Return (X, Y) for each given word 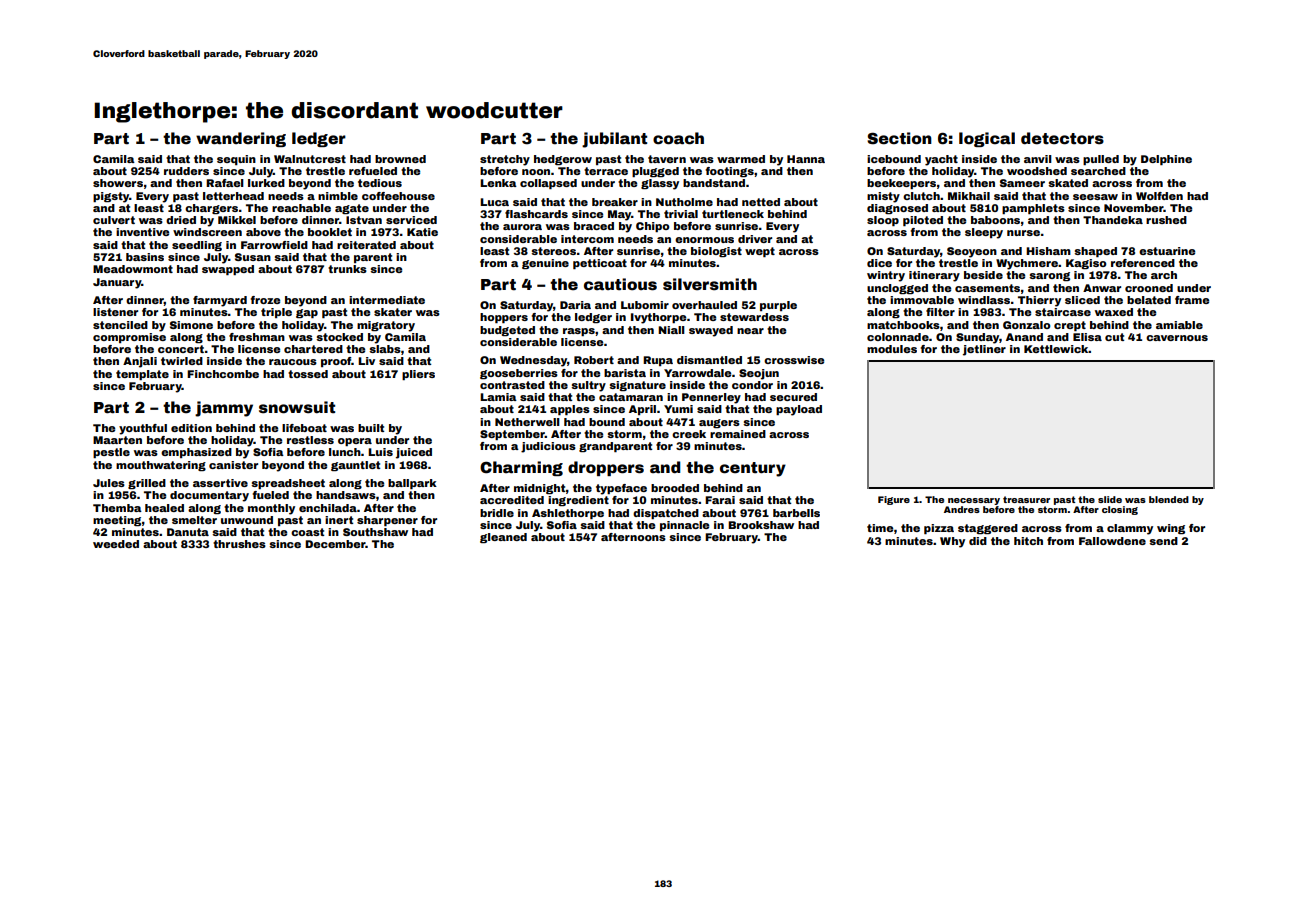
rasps (579, 332)
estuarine (1167, 251)
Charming (521, 468)
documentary (209, 496)
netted (761, 202)
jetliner (984, 350)
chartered (313, 349)
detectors (1062, 138)
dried (181, 220)
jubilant (614, 140)
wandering (241, 139)
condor (752, 385)
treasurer (1026, 499)
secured (793, 397)
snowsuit (297, 407)
